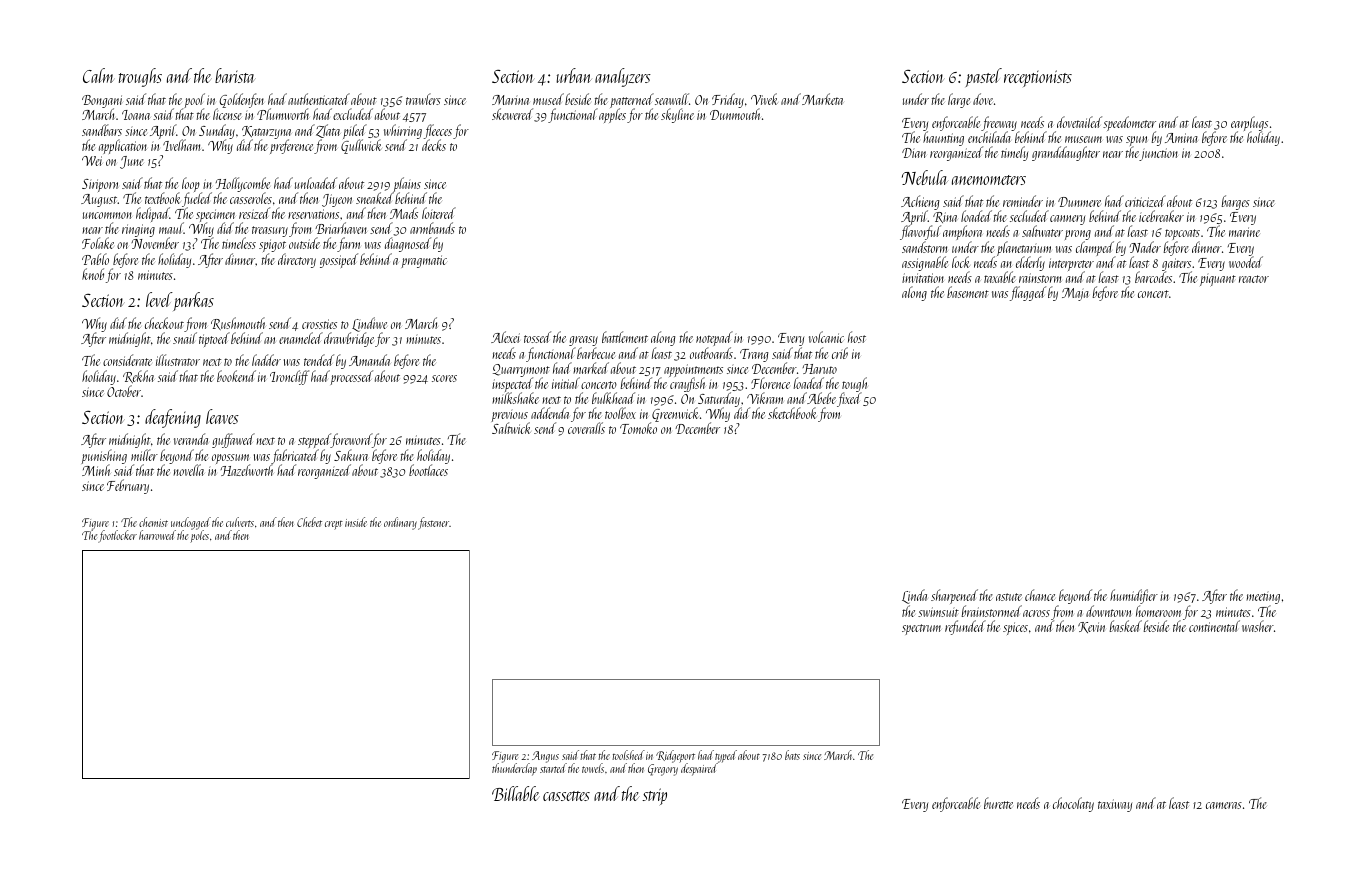 Image resolution: width=1372 pixels, height=887 pixels. What do you see at coordinates (136, 115) in the image?
I see `Ioana` at bounding box center [136, 115].
